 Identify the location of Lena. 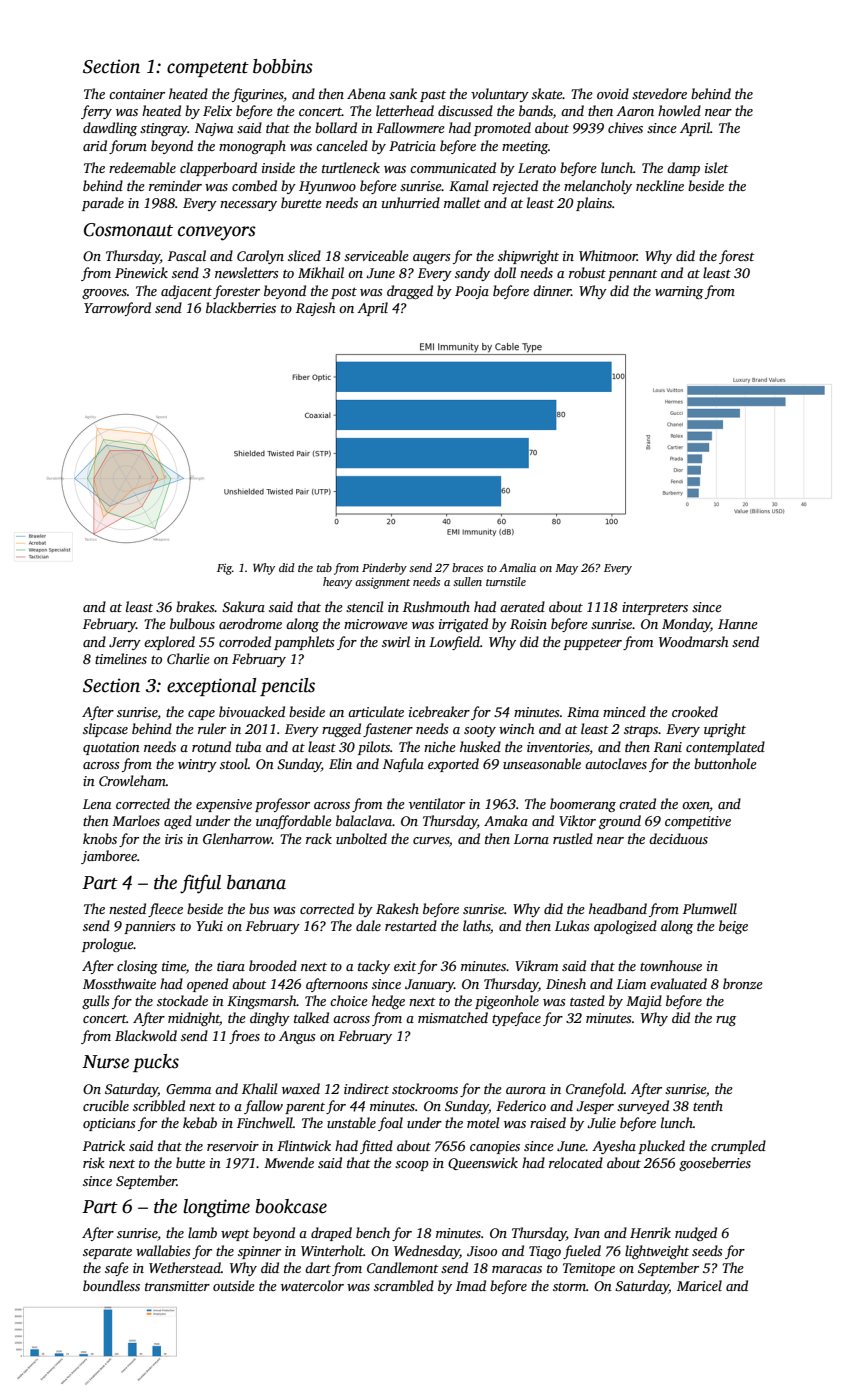
(97, 804).
